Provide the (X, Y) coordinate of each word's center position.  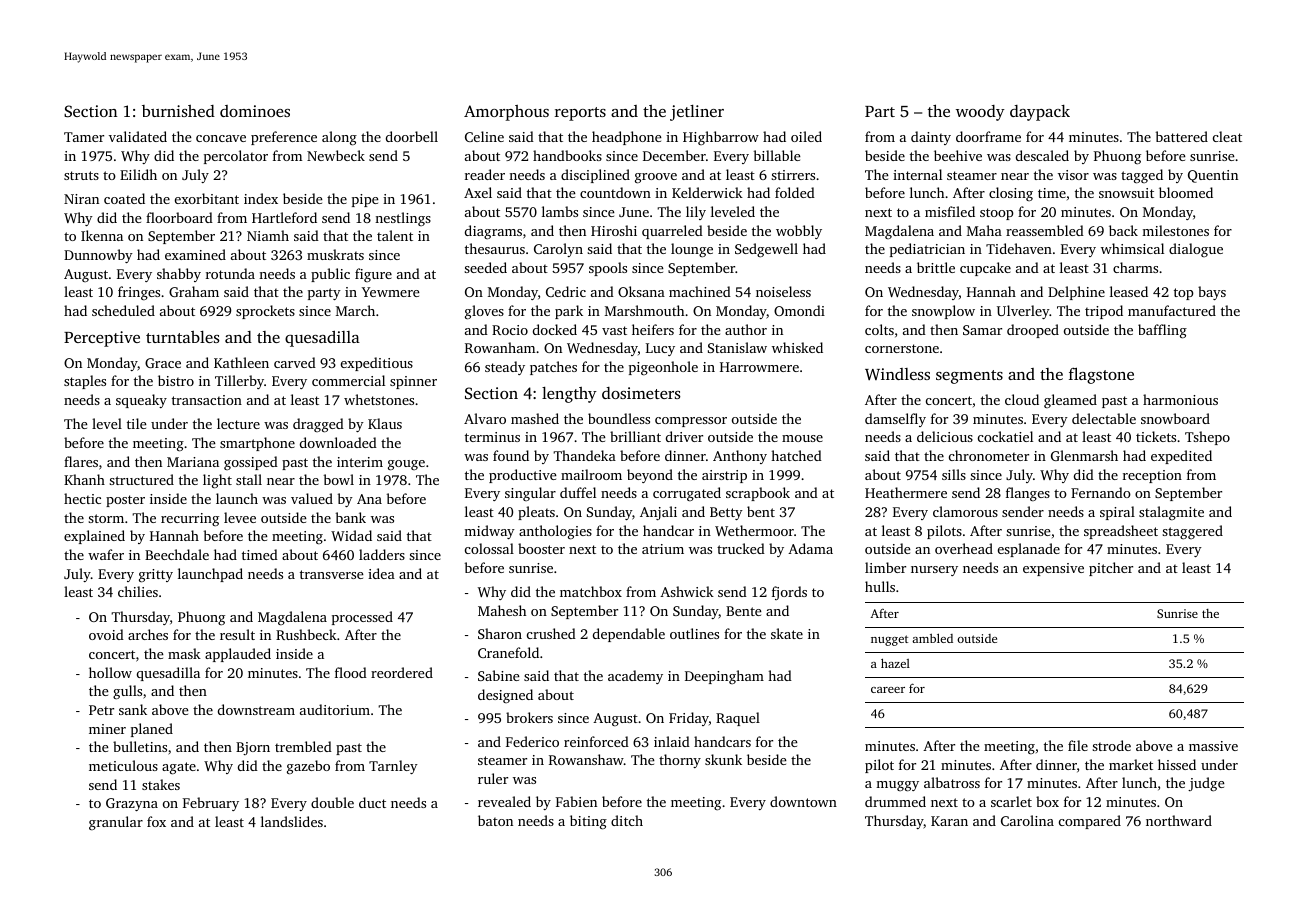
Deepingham (724, 677)
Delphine (1076, 293)
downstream (256, 709)
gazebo (308, 767)
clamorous (965, 511)
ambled (932, 638)
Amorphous (506, 113)
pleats (536, 513)
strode (1111, 745)
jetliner (697, 113)
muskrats (335, 254)
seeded (485, 267)
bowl (339, 479)
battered (1182, 136)
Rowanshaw (586, 759)
